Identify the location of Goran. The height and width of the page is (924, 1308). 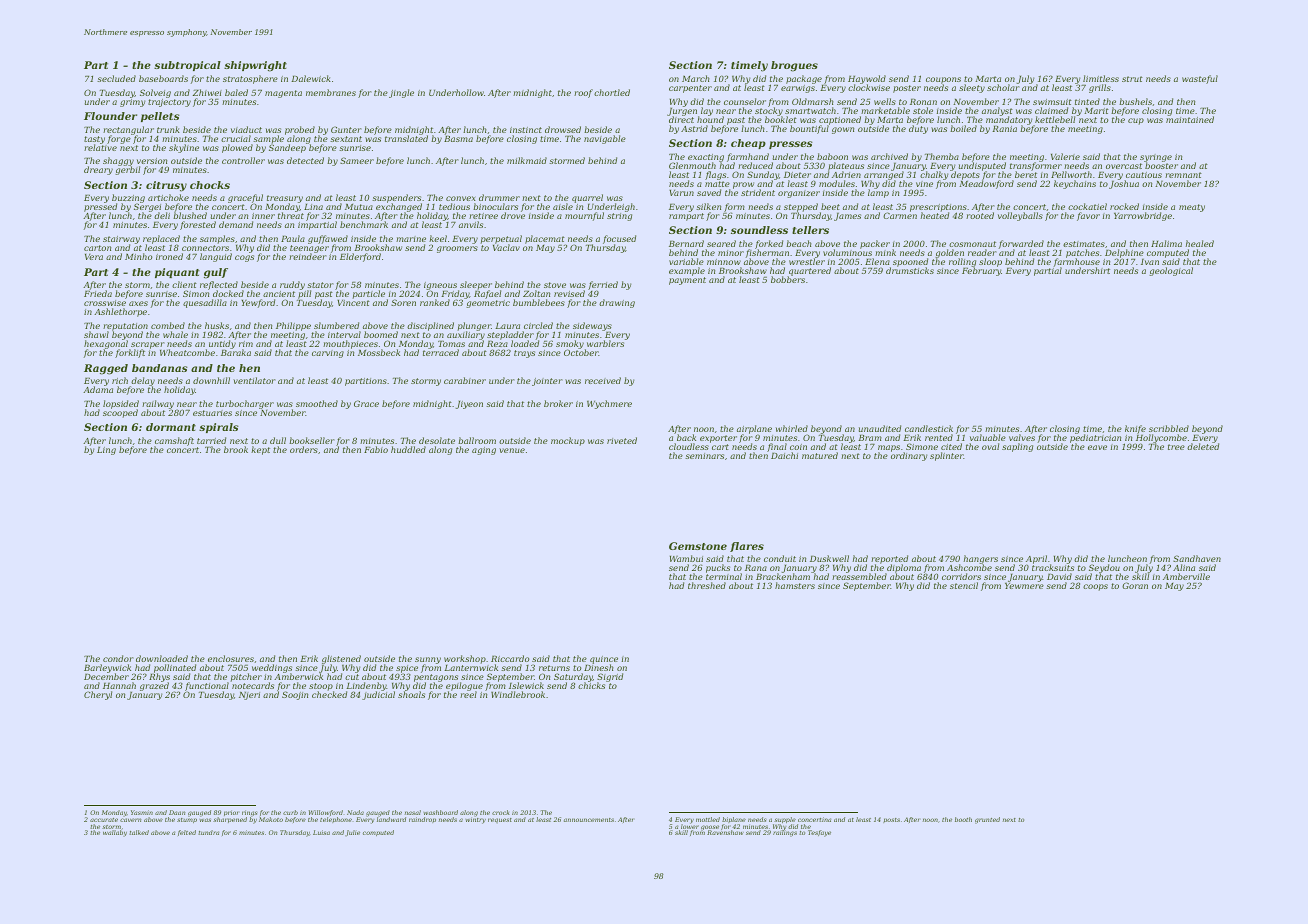
(1135, 585).
